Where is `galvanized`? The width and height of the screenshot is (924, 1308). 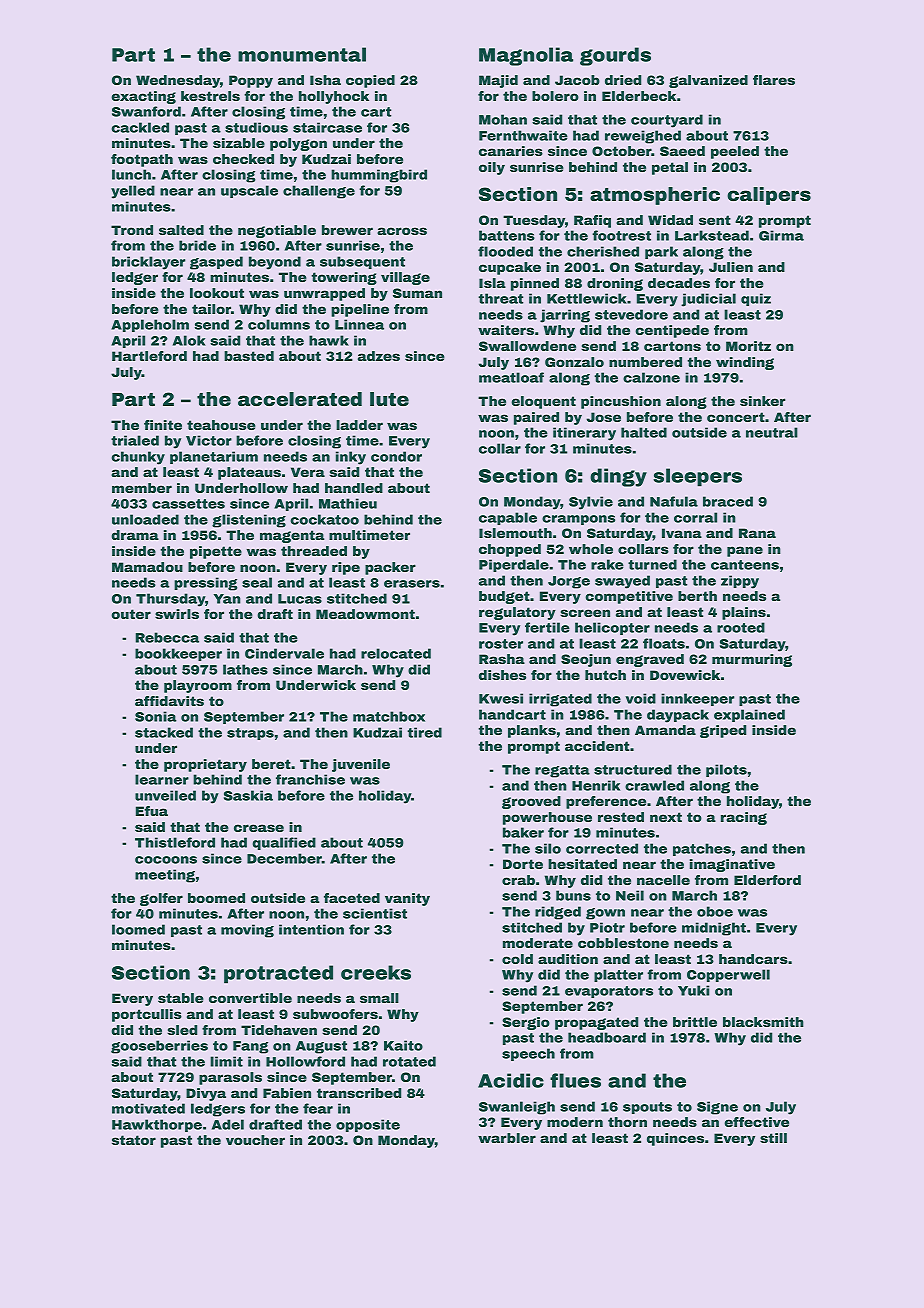 galvanized is located at coordinates (708, 81).
